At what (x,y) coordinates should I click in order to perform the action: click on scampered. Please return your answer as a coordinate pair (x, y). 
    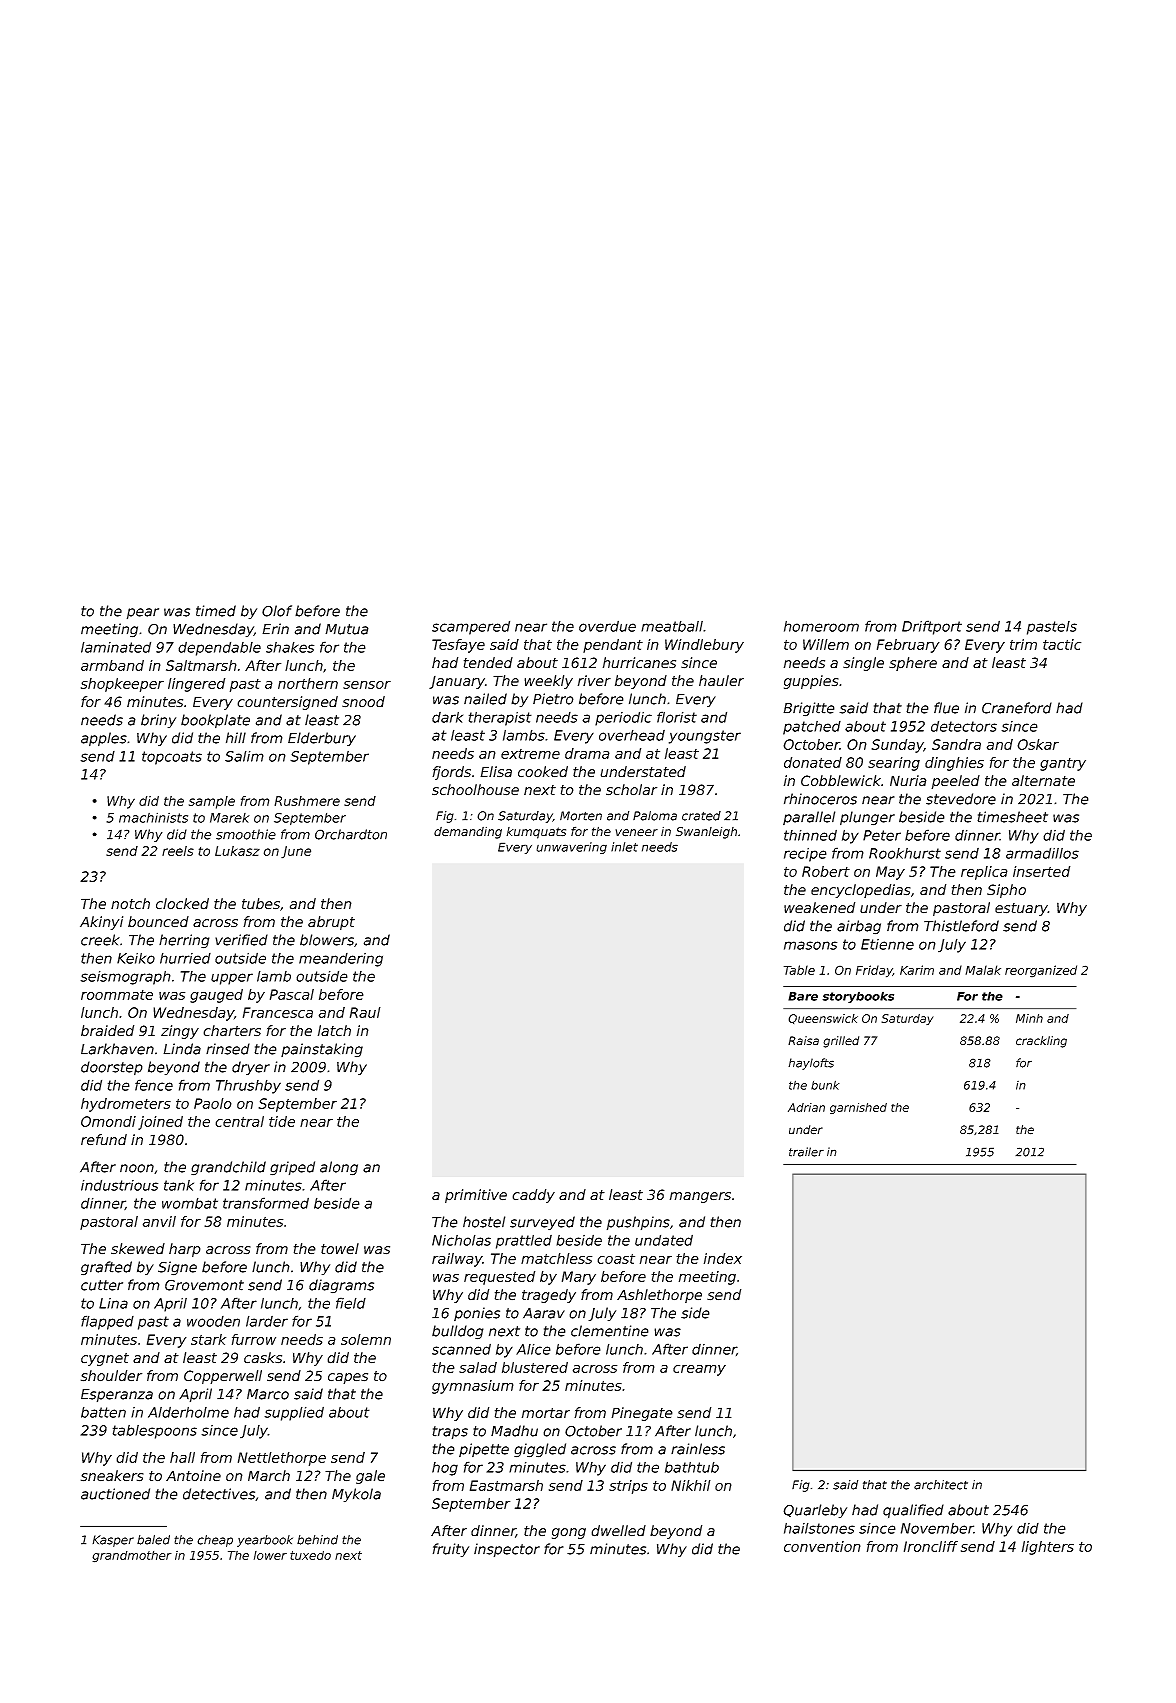
    Looking at the image, I should click on (471, 627).
